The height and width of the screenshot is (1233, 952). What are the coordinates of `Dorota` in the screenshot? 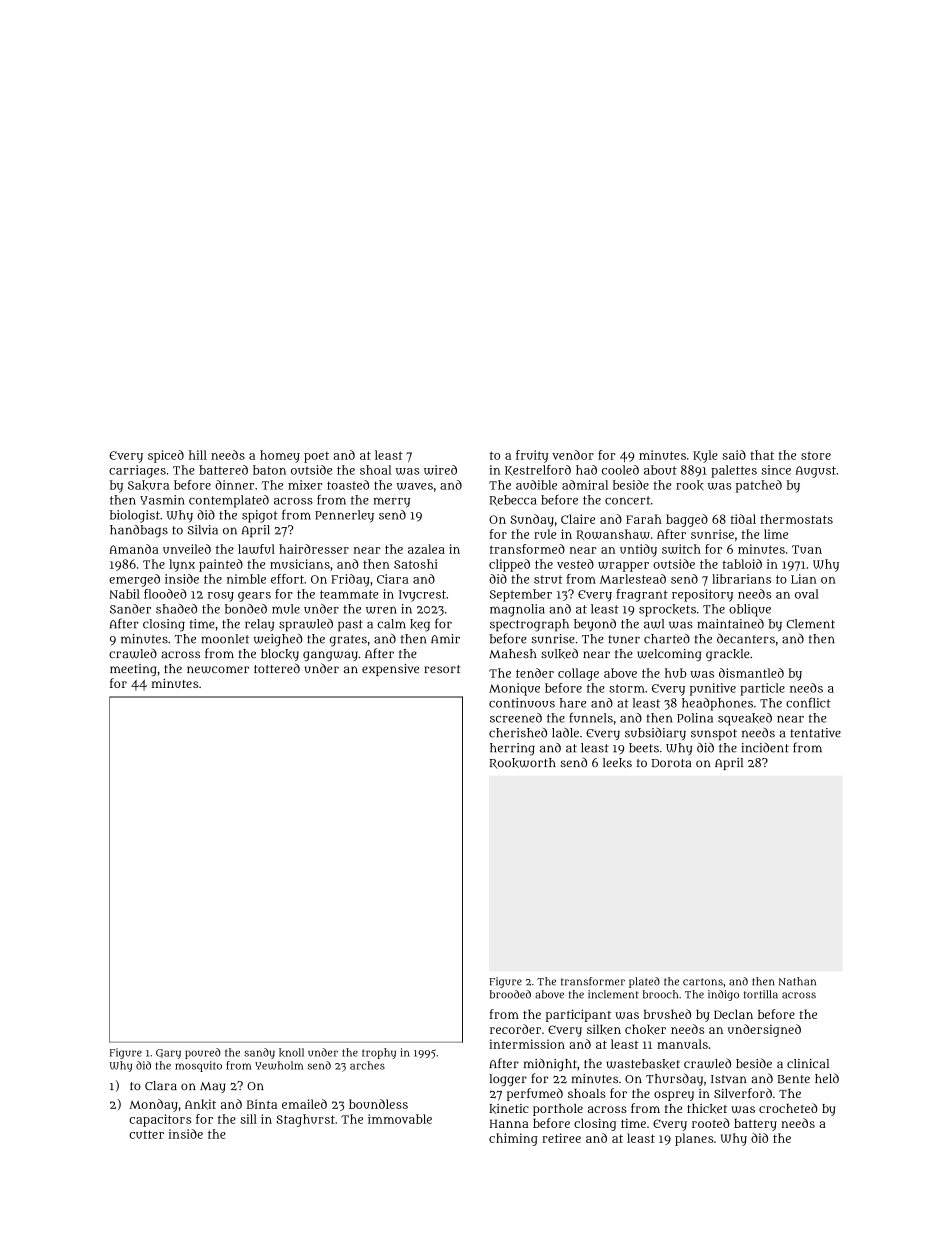 It's located at (672, 763).
